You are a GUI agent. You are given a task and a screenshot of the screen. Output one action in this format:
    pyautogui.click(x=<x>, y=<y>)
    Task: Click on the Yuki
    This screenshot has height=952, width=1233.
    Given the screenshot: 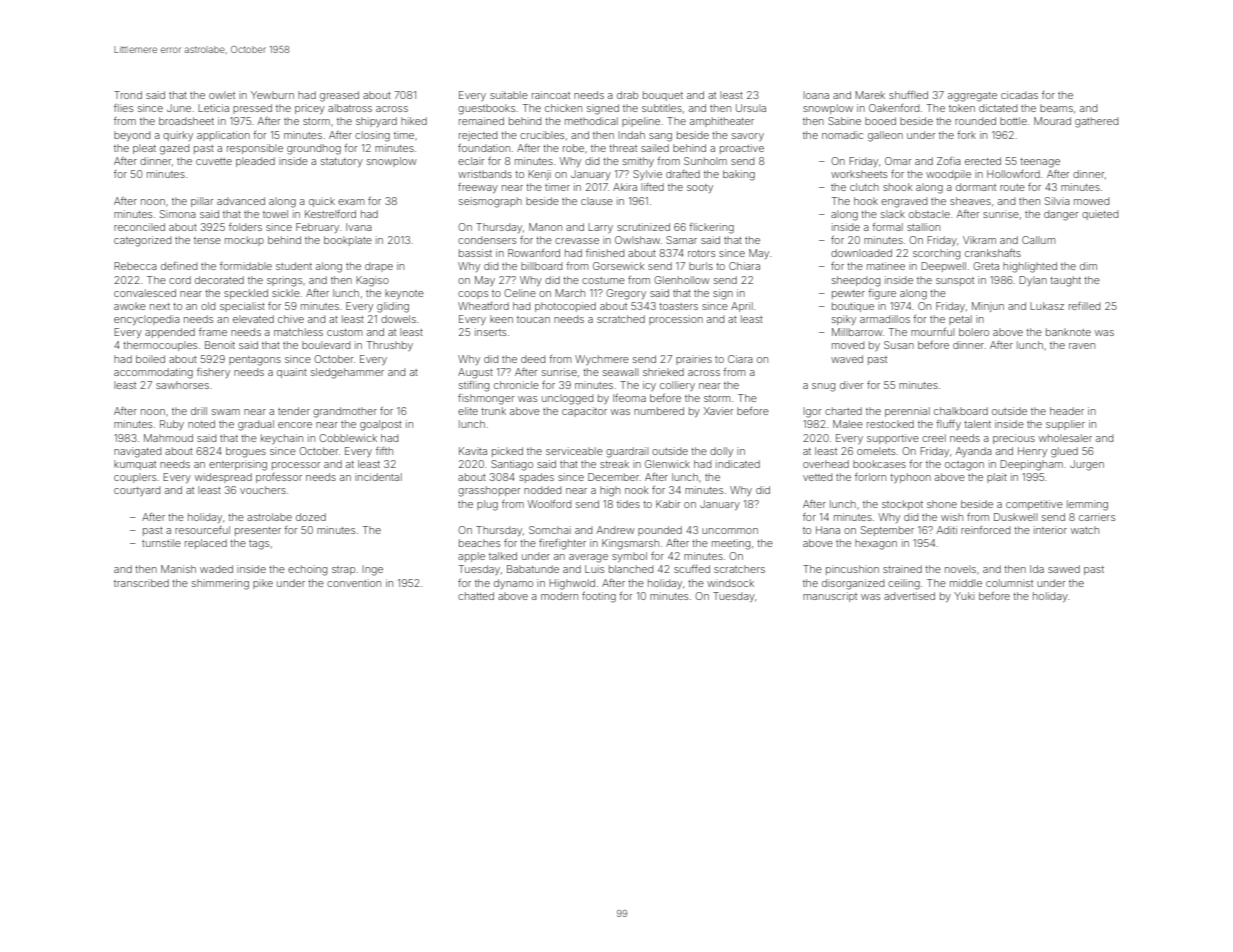 What is the action you would take?
    pyautogui.click(x=964, y=596)
